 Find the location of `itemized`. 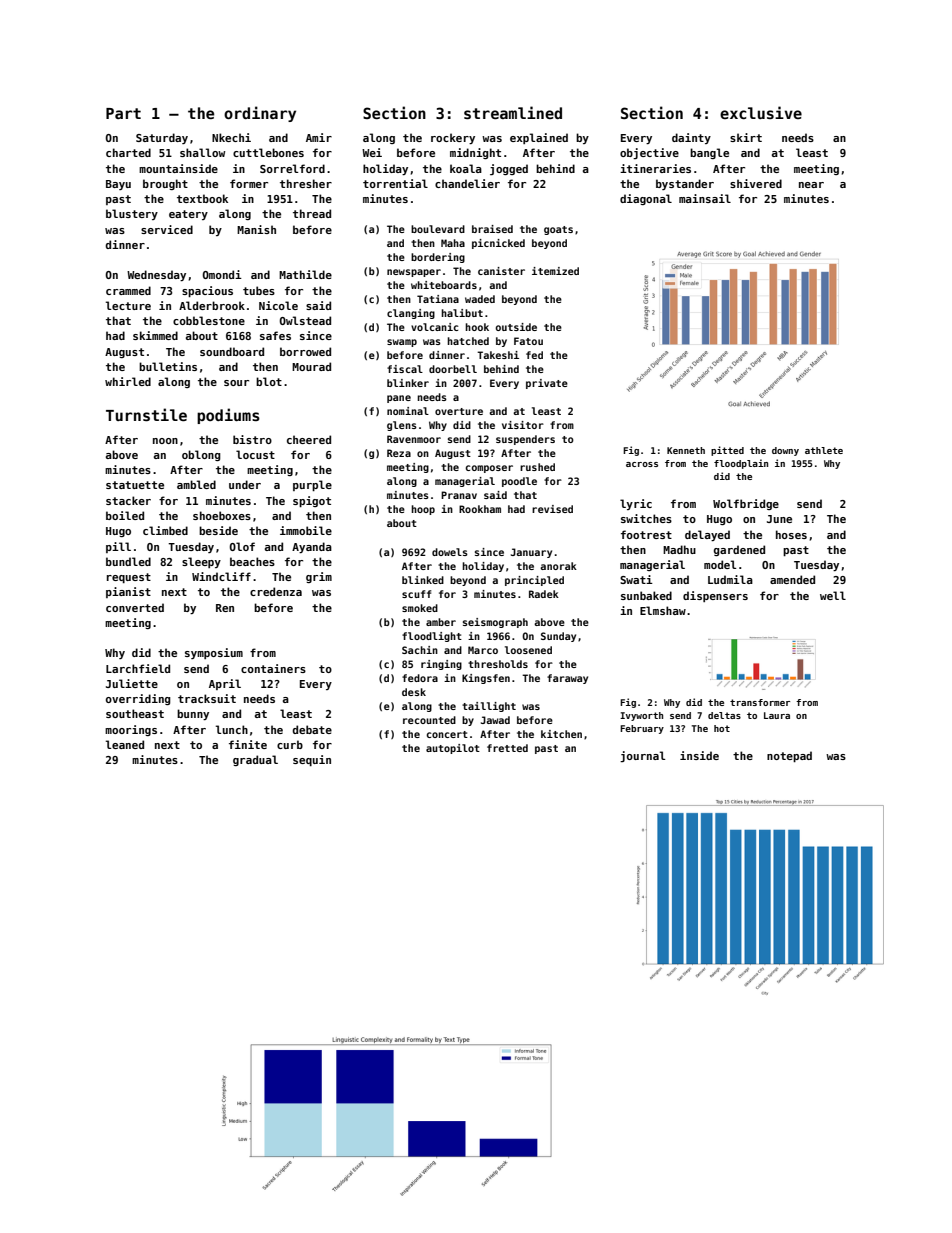

itemized is located at coordinates (555, 271).
